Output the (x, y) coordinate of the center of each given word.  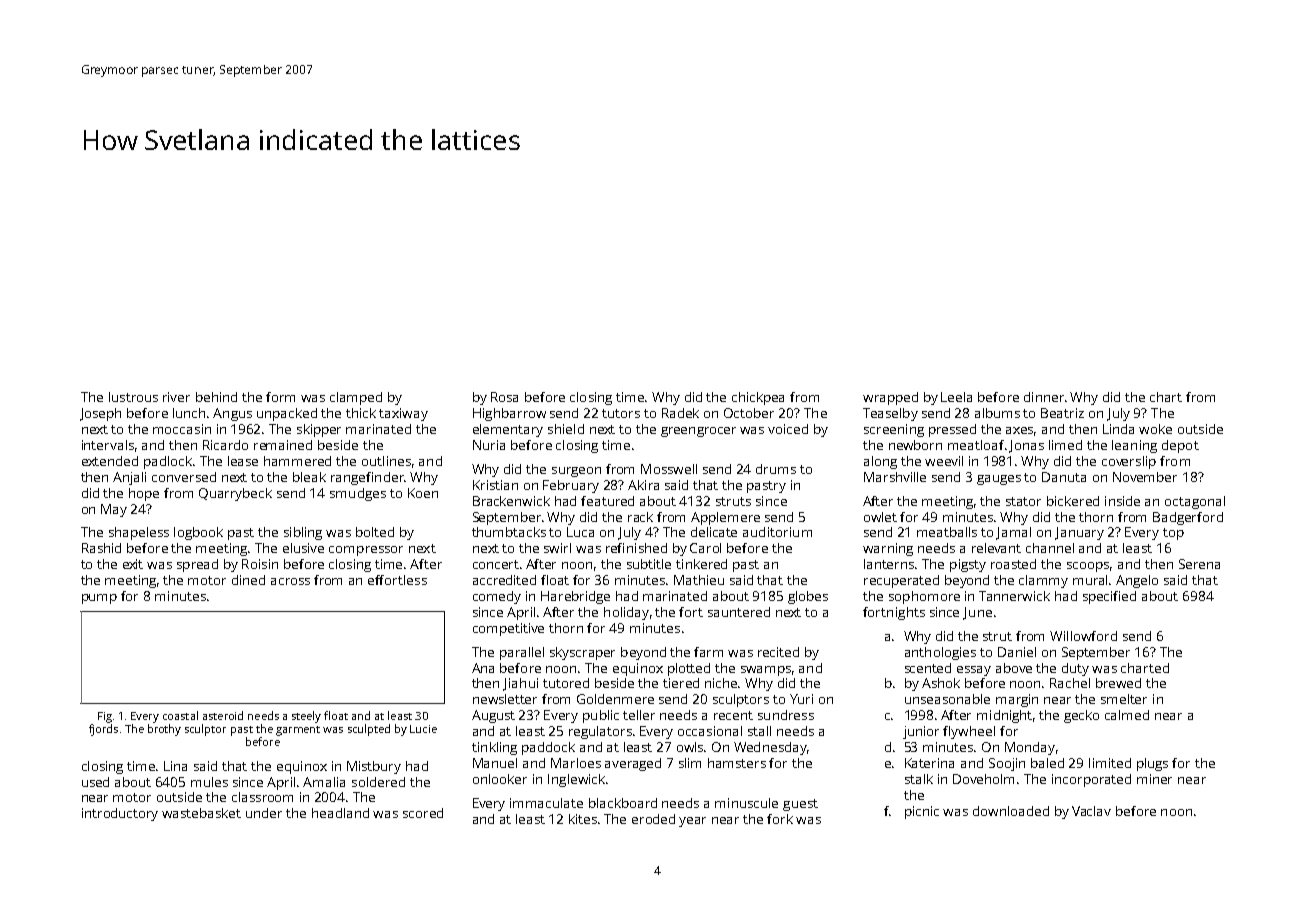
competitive (508, 629)
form (280, 397)
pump (99, 599)
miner (1154, 779)
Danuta (1064, 477)
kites (583, 819)
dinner (1044, 397)
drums (776, 469)
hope (144, 494)
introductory (120, 814)
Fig (105, 717)
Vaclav (1091, 811)
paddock (548, 748)
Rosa (504, 397)
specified (1109, 597)
